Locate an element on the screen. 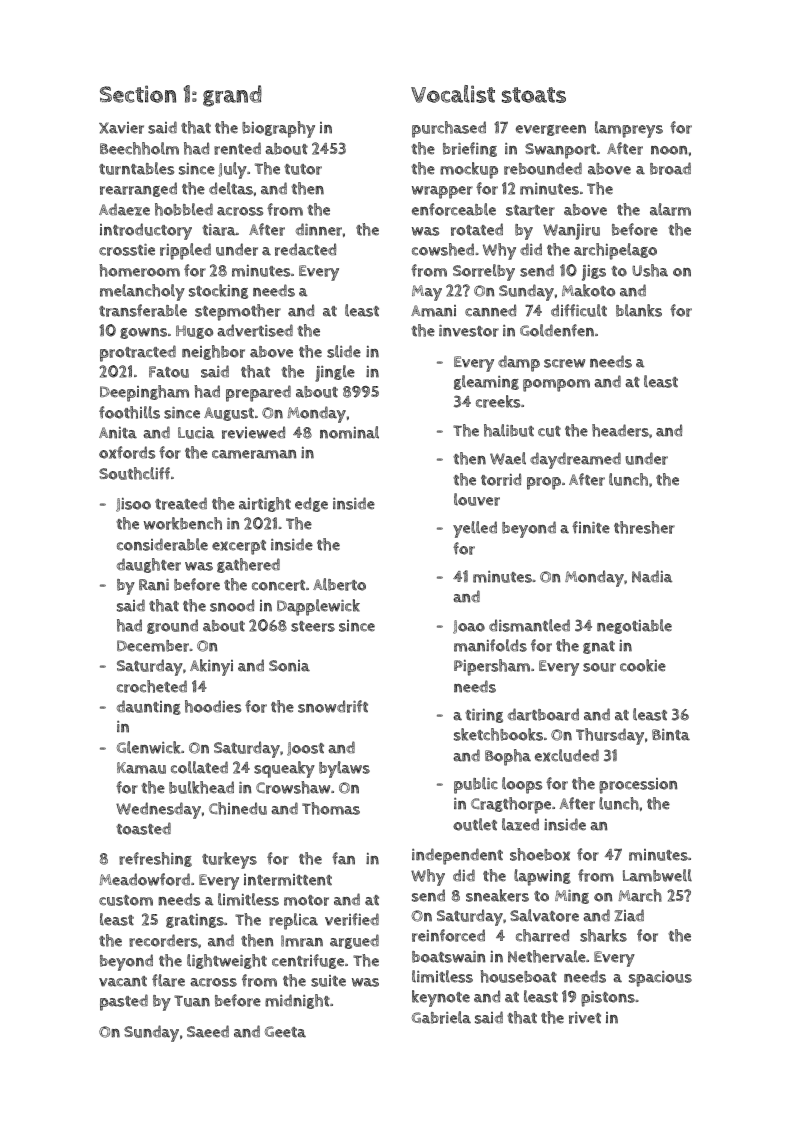 The height and width of the screenshot is (1123, 791). purchased is located at coordinates (449, 129).
